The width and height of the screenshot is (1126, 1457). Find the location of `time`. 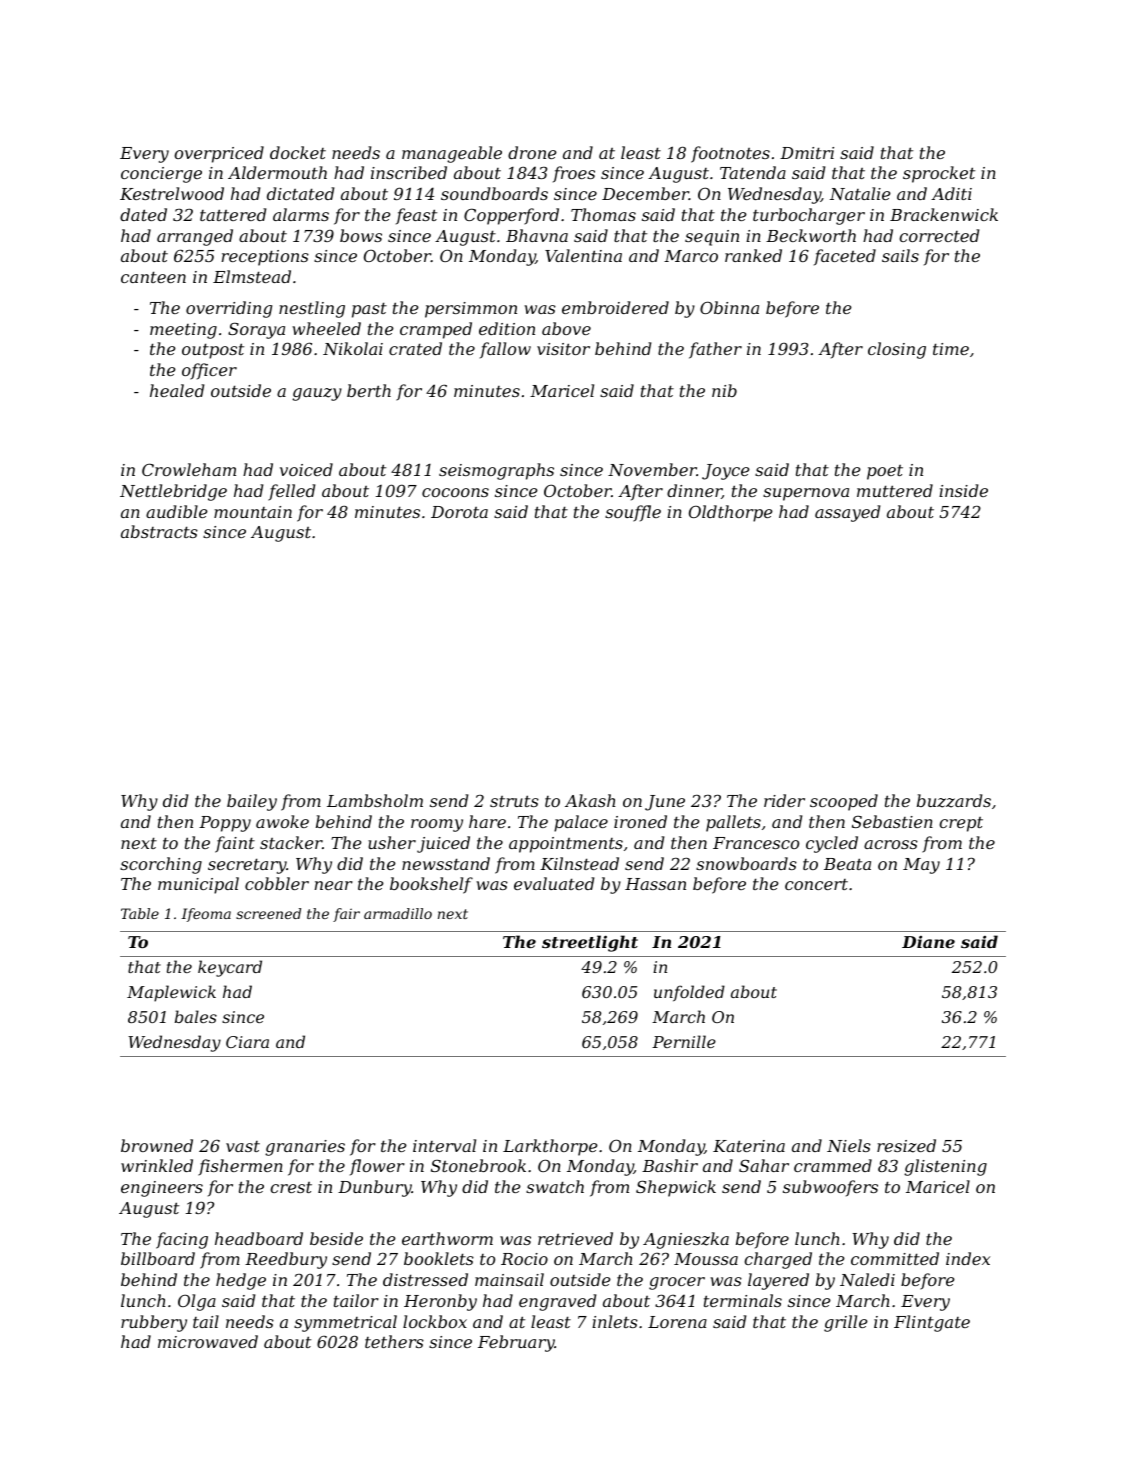

time is located at coordinates (951, 349).
